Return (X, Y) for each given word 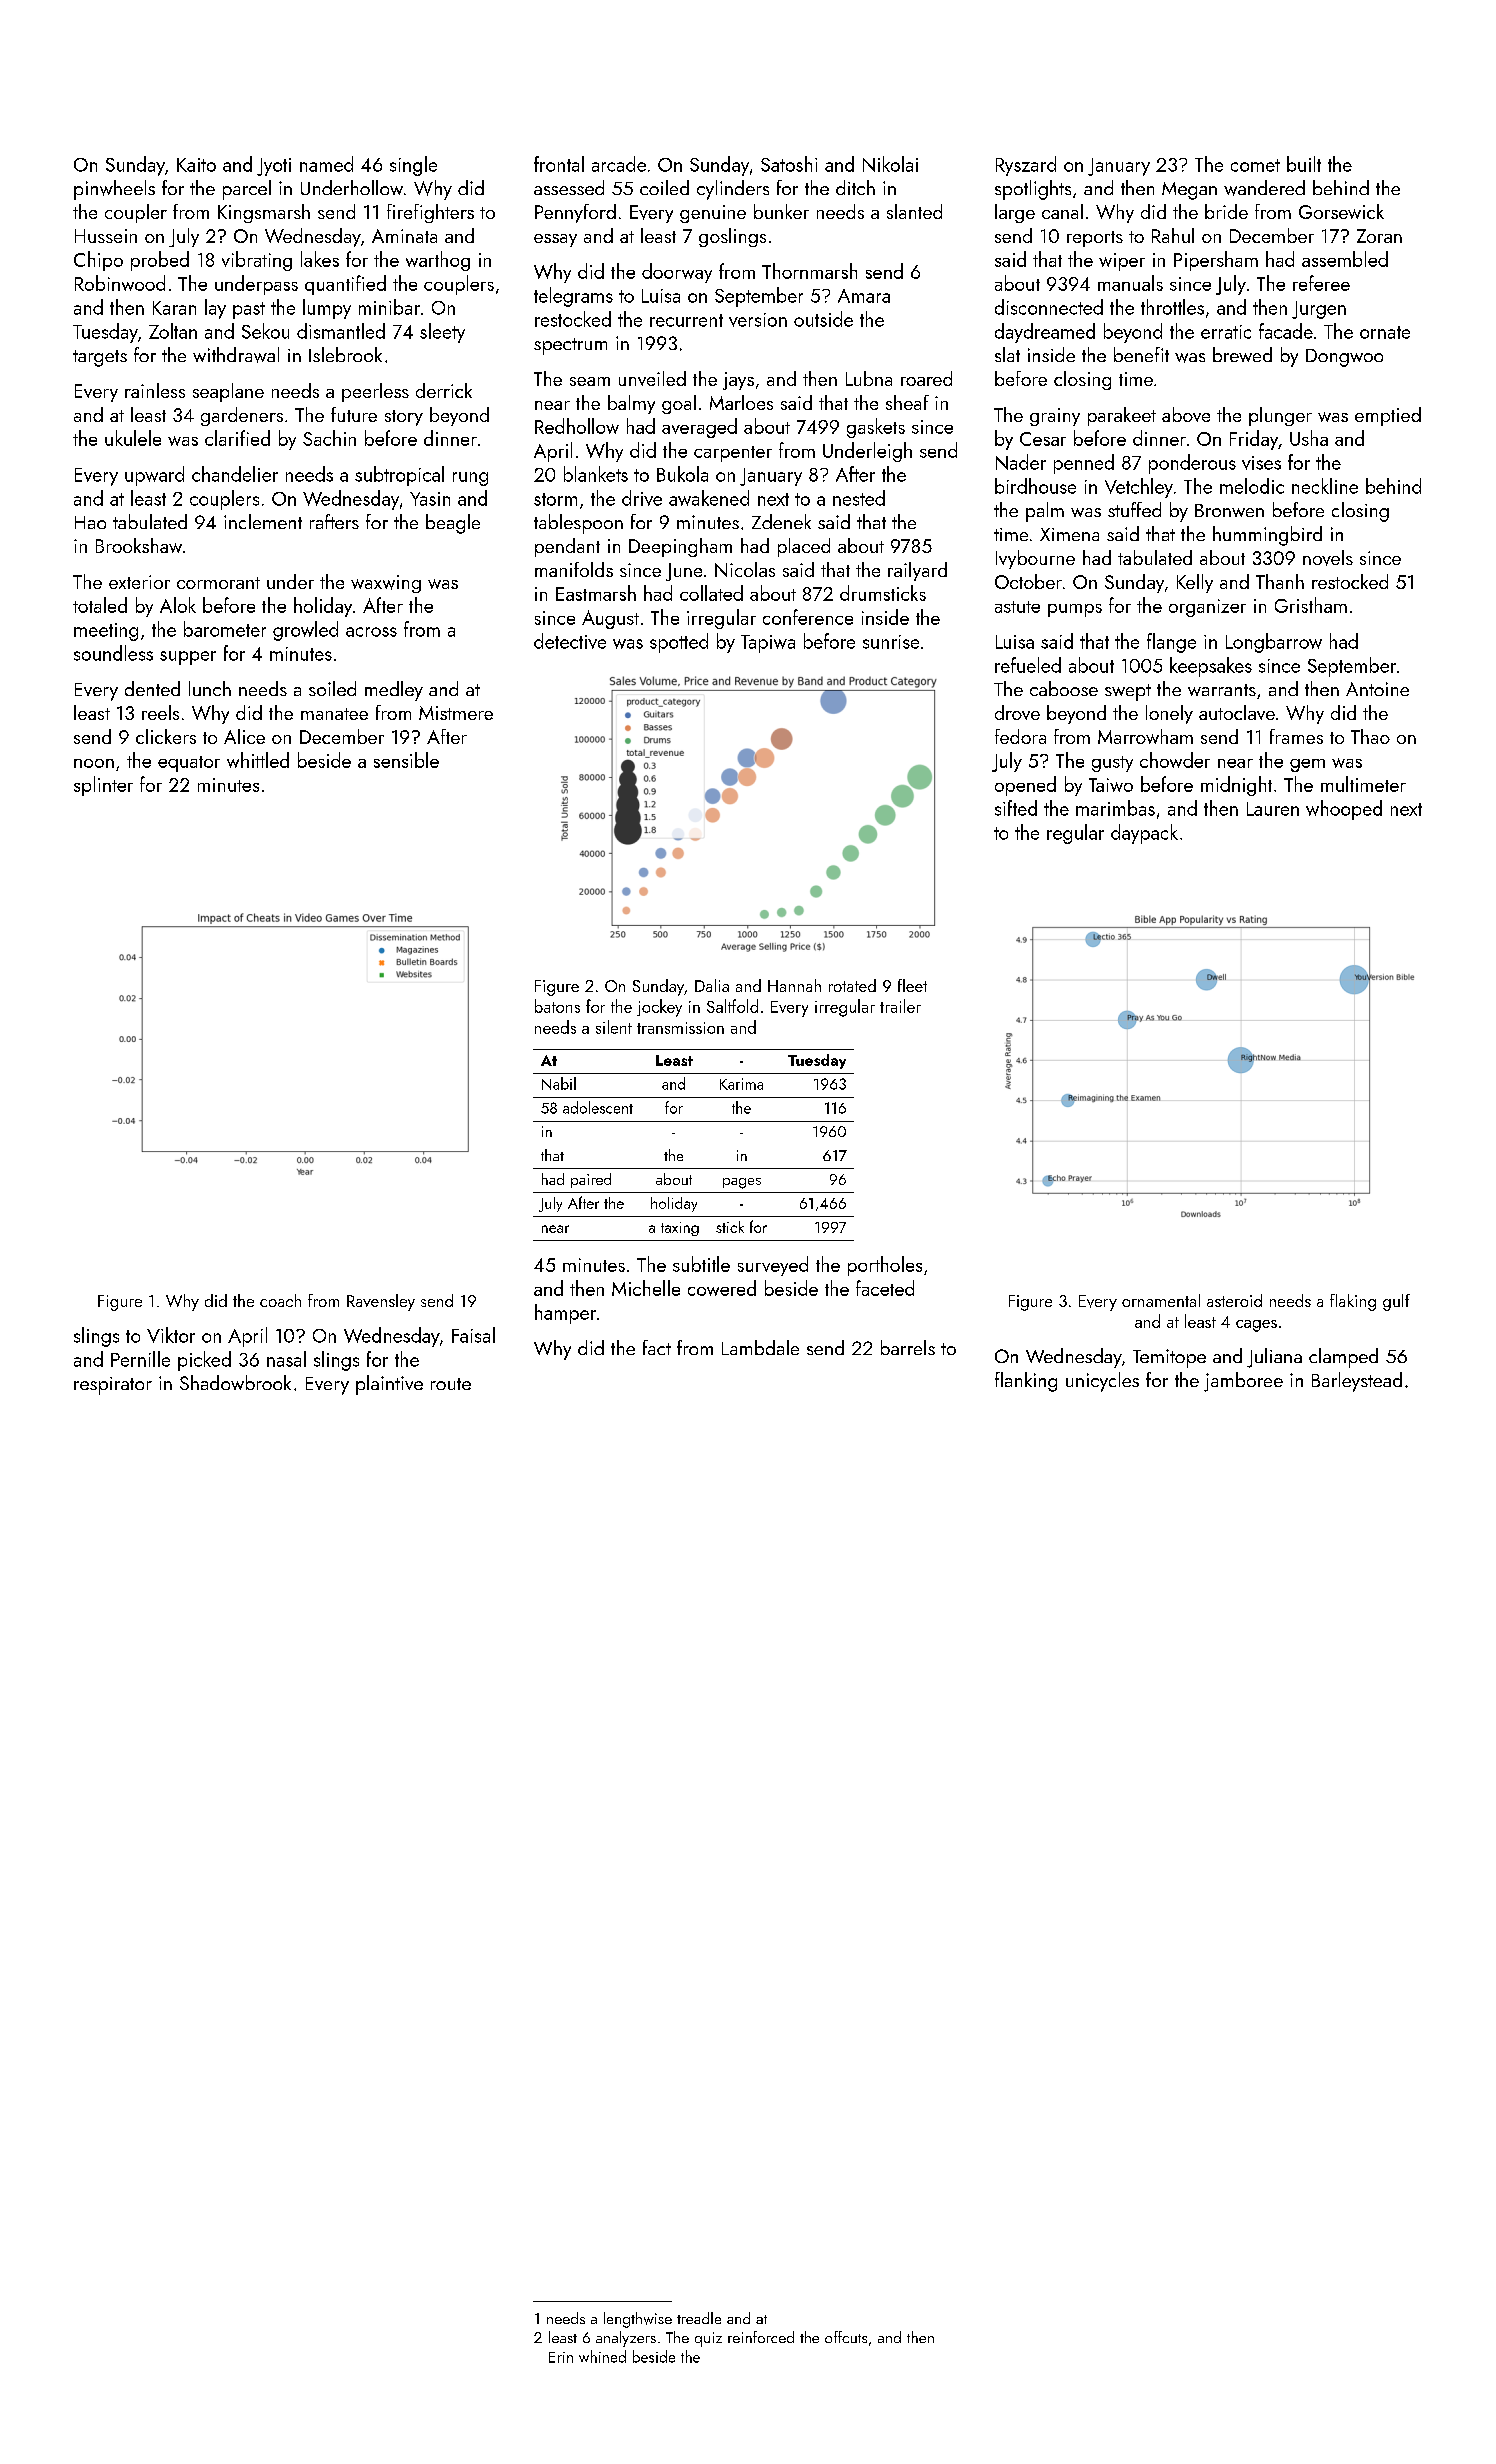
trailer (900, 1006)
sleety (442, 333)
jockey (659, 1008)
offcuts (846, 2337)
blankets (596, 474)
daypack (1144, 834)
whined (602, 2356)
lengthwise (638, 2320)
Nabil (559, 1083)
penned (1084, 464)
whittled (258, 760)
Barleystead (1357, 1382)
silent (614, 1027)
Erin (561, 2357)
